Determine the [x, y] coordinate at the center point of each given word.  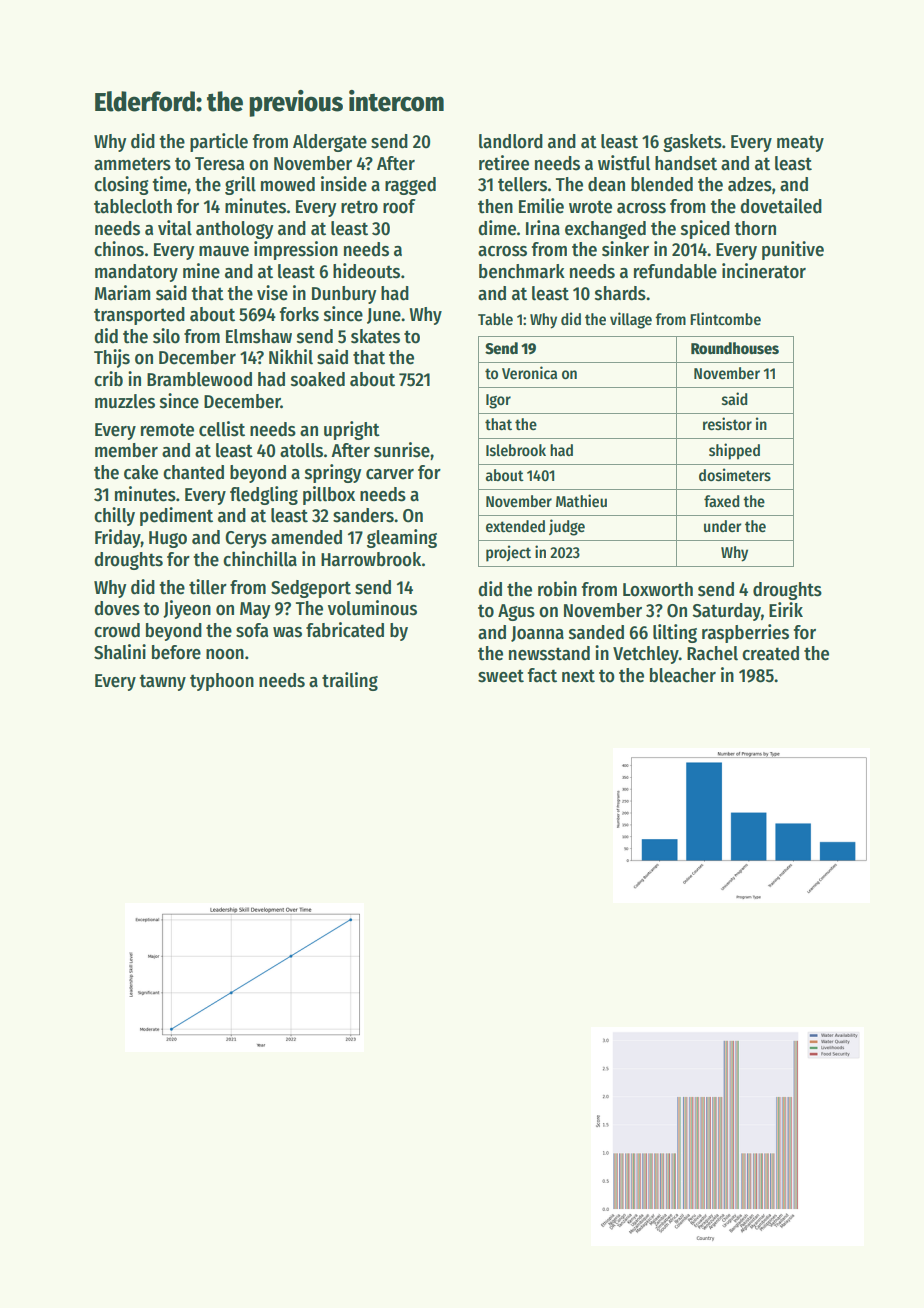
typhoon [222, 682]
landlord [511, 141]
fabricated [345, 630]
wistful [624, 163]
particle [219, 142]
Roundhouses [735, 348]
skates [375, 336]
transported [139, 316]
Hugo [168, 539]
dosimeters [735, 475]
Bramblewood [199, 379]
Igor [498, 401]
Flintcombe [725, 319]
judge [567, 527]
